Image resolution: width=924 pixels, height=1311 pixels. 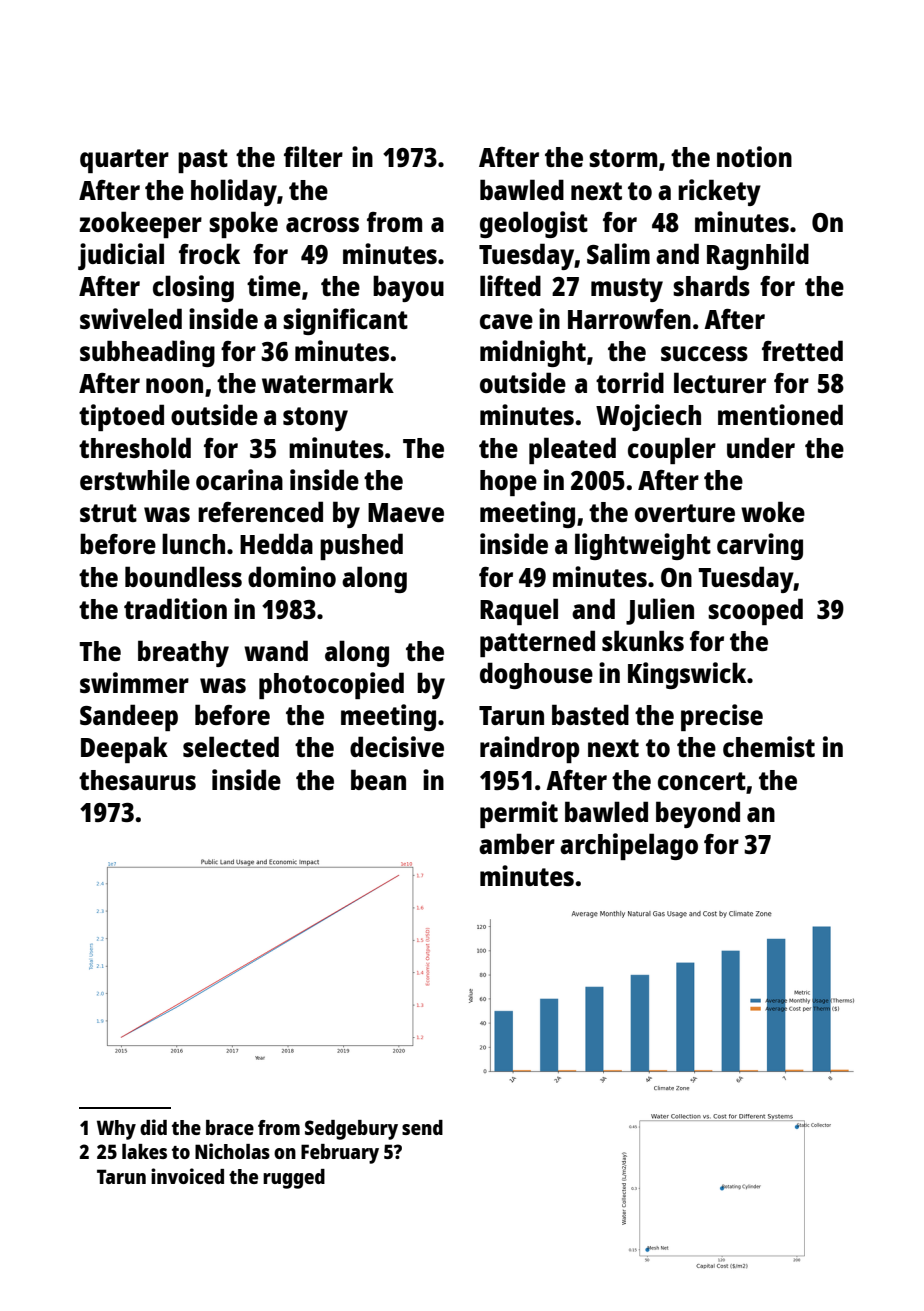 What do you see at coordinates (230, 1127) in the screenshot?
I see `brace` at bounding box center [230, 1127].
